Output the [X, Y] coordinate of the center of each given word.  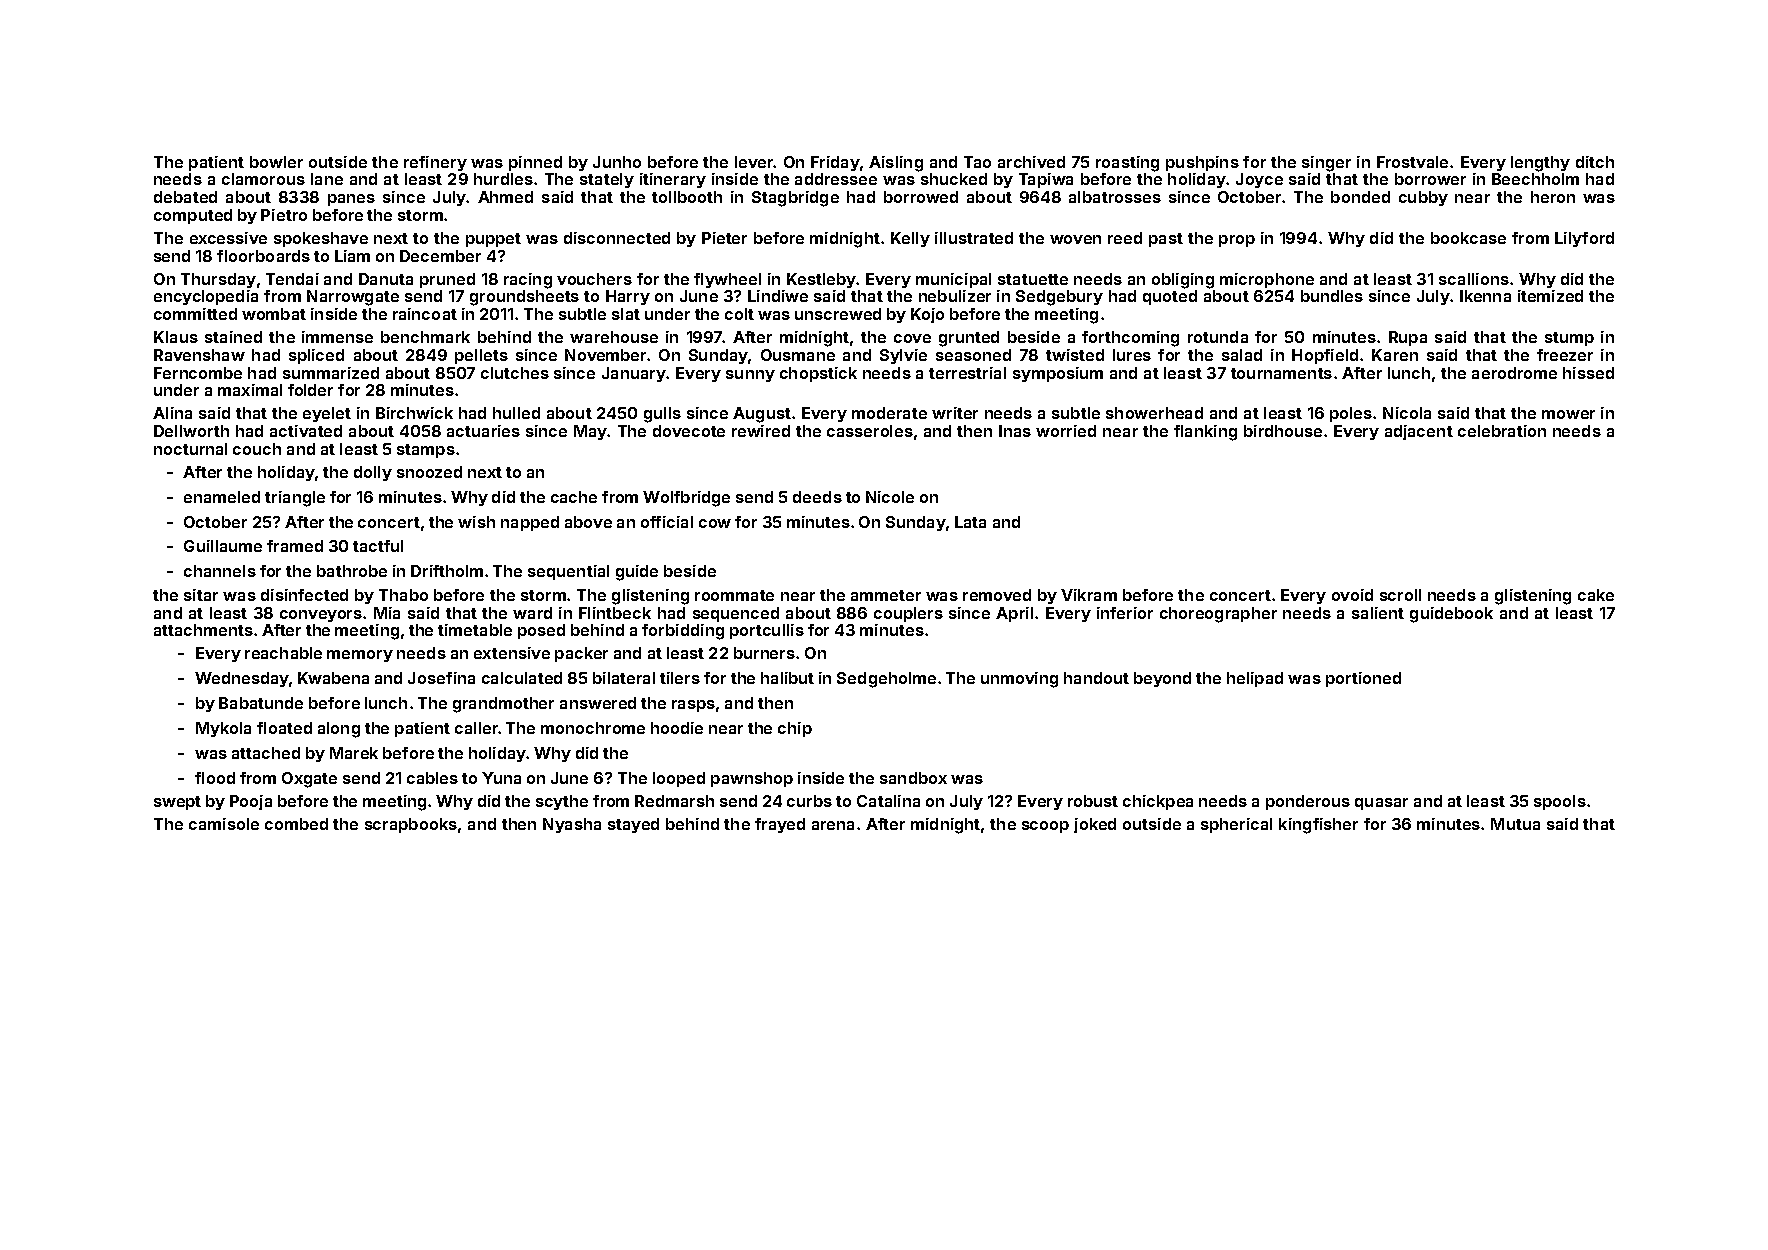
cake [1596, 595]
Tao [977, 162]
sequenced [736, 614]
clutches [515, 373]
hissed [1588, 373]
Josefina [441, 678]
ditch [1595, 162]
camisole [224, 824]
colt [739, 314]
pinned [535, 163]
